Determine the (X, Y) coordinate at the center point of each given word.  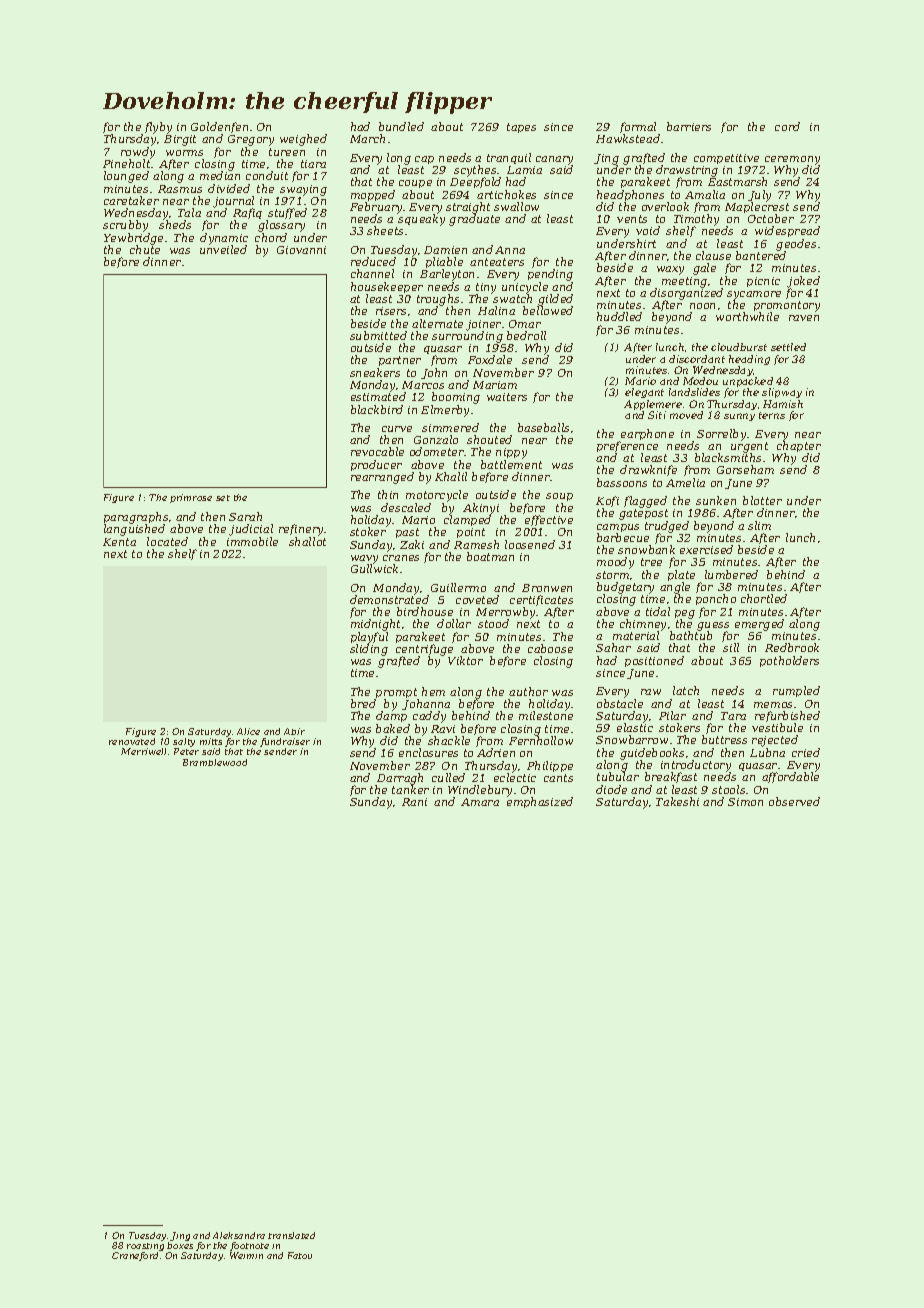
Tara (733, 716)
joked (803, 282)
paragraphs (136, 518)
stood (493, 623)
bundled (401, 126)
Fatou (300, 1255)
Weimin (246, 1255)
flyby (158, 128)
